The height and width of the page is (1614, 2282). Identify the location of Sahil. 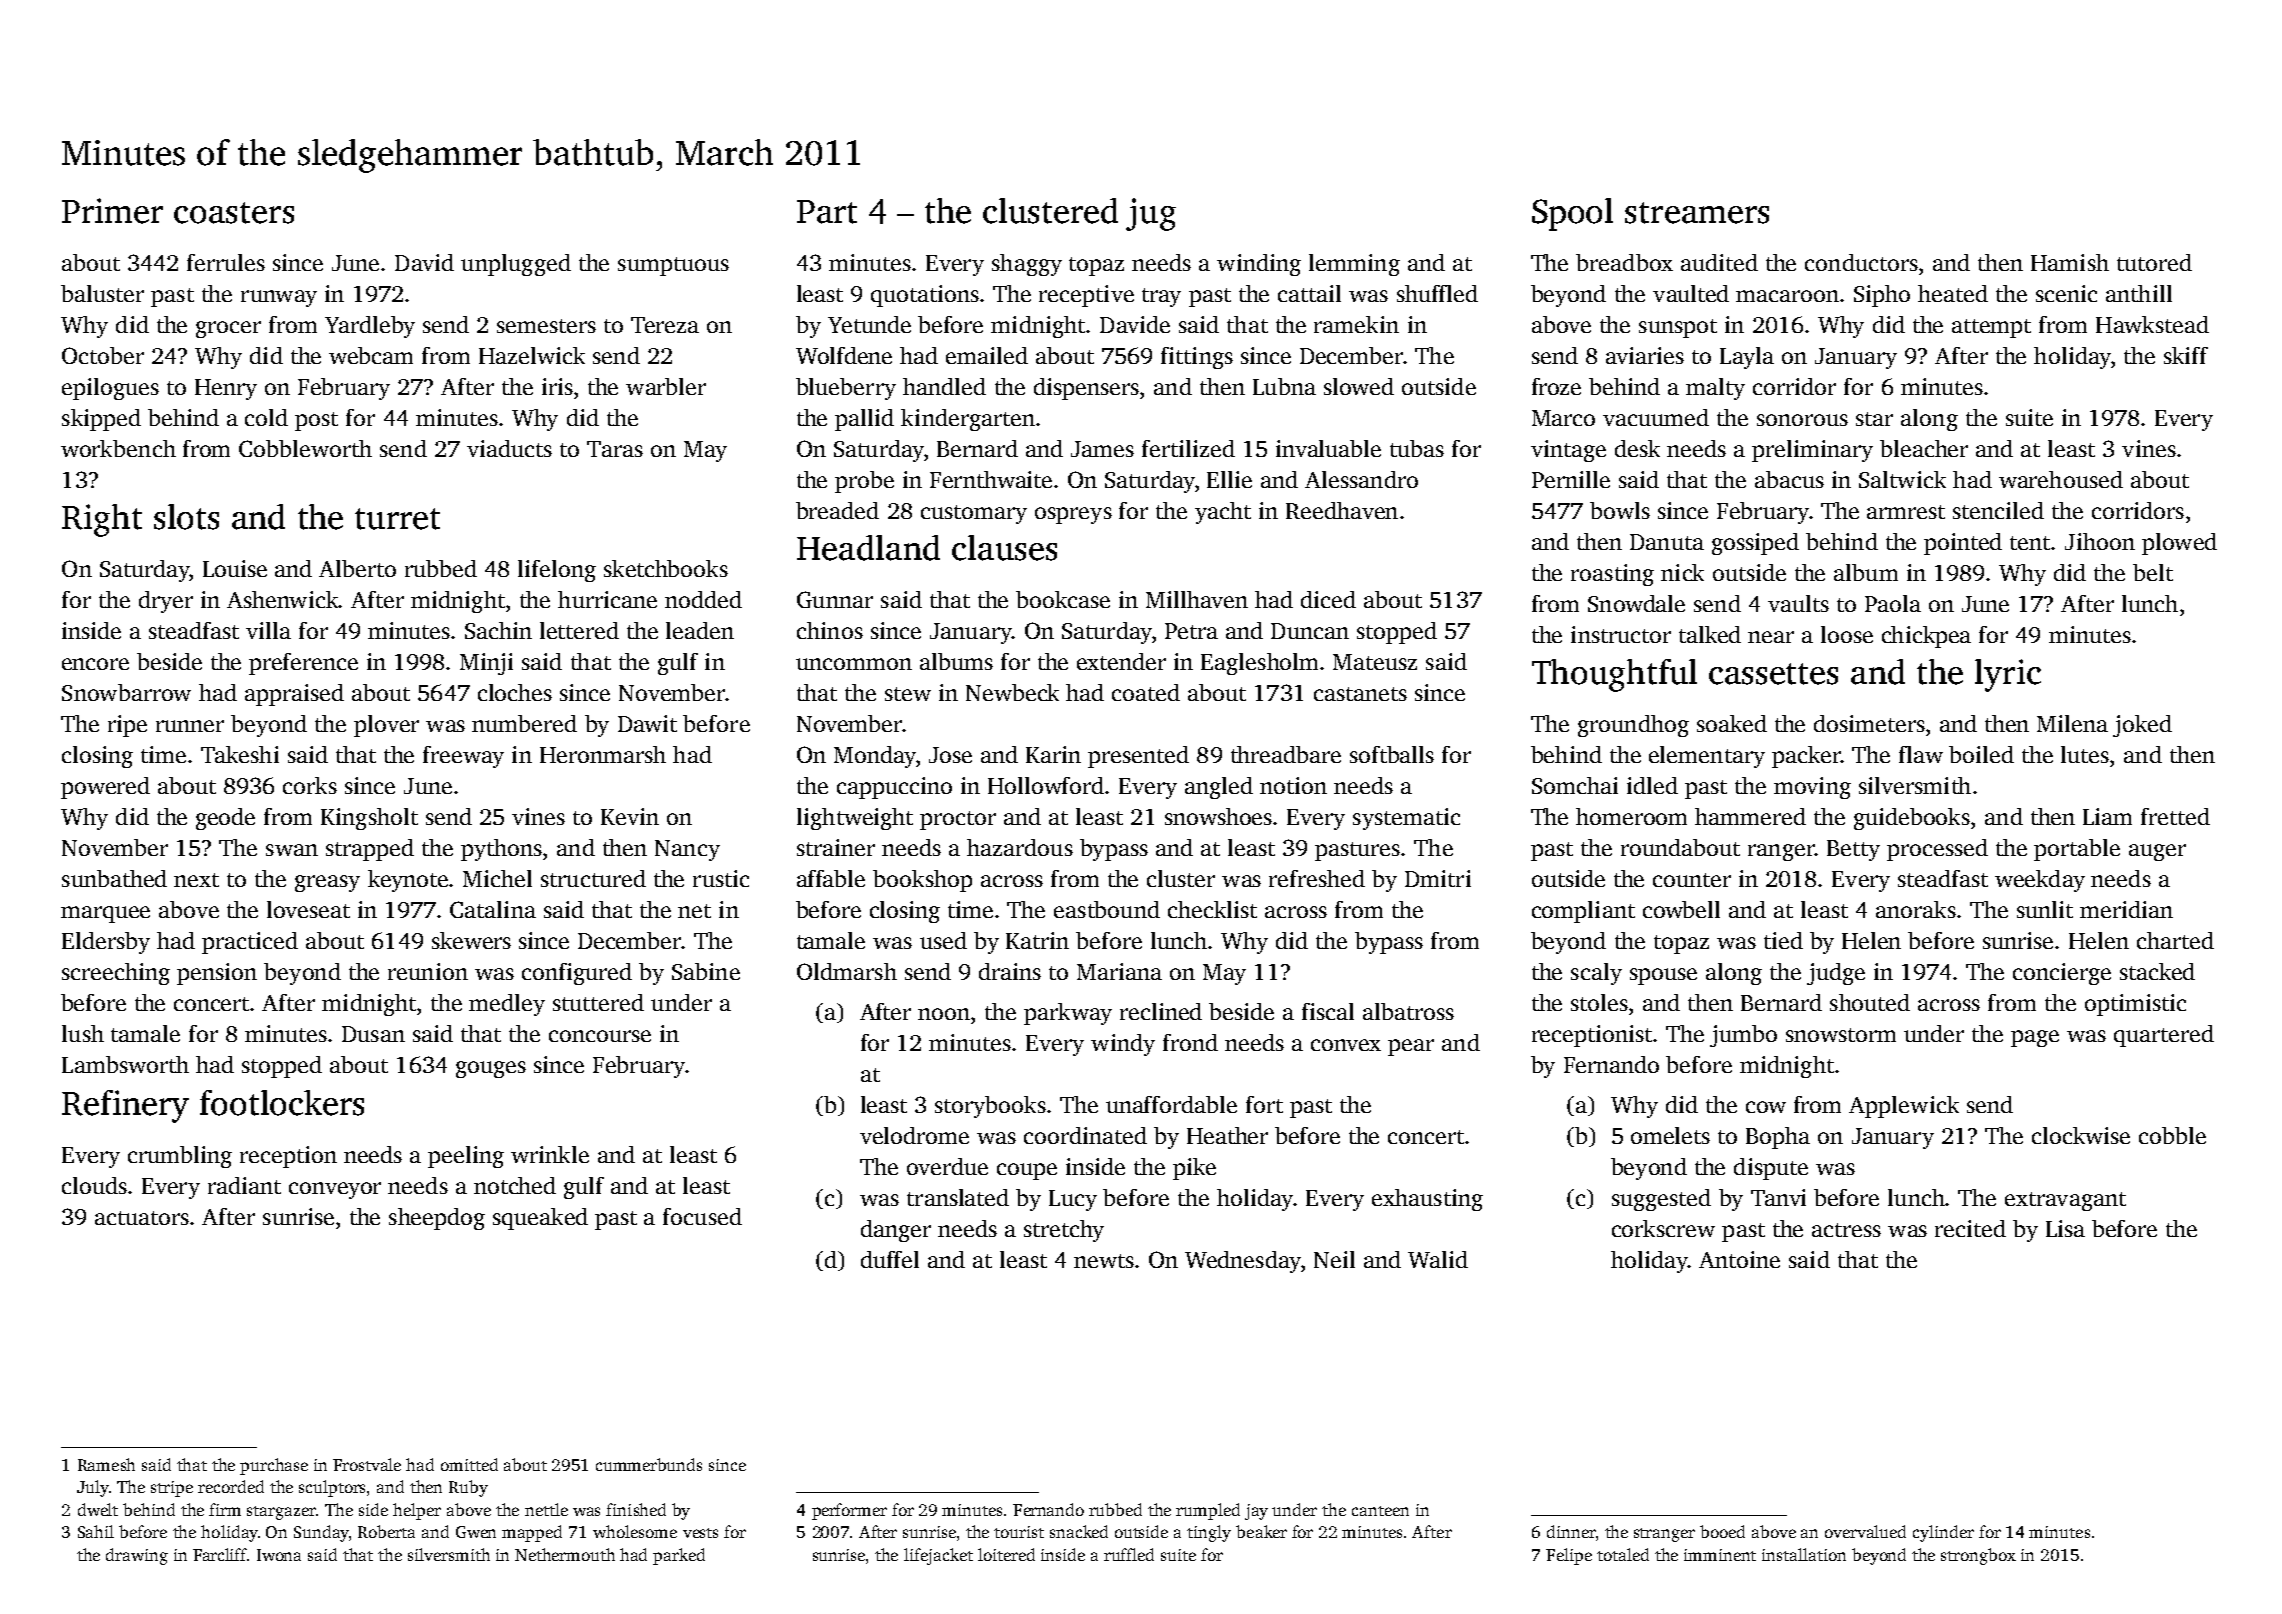
(96, 1531).
